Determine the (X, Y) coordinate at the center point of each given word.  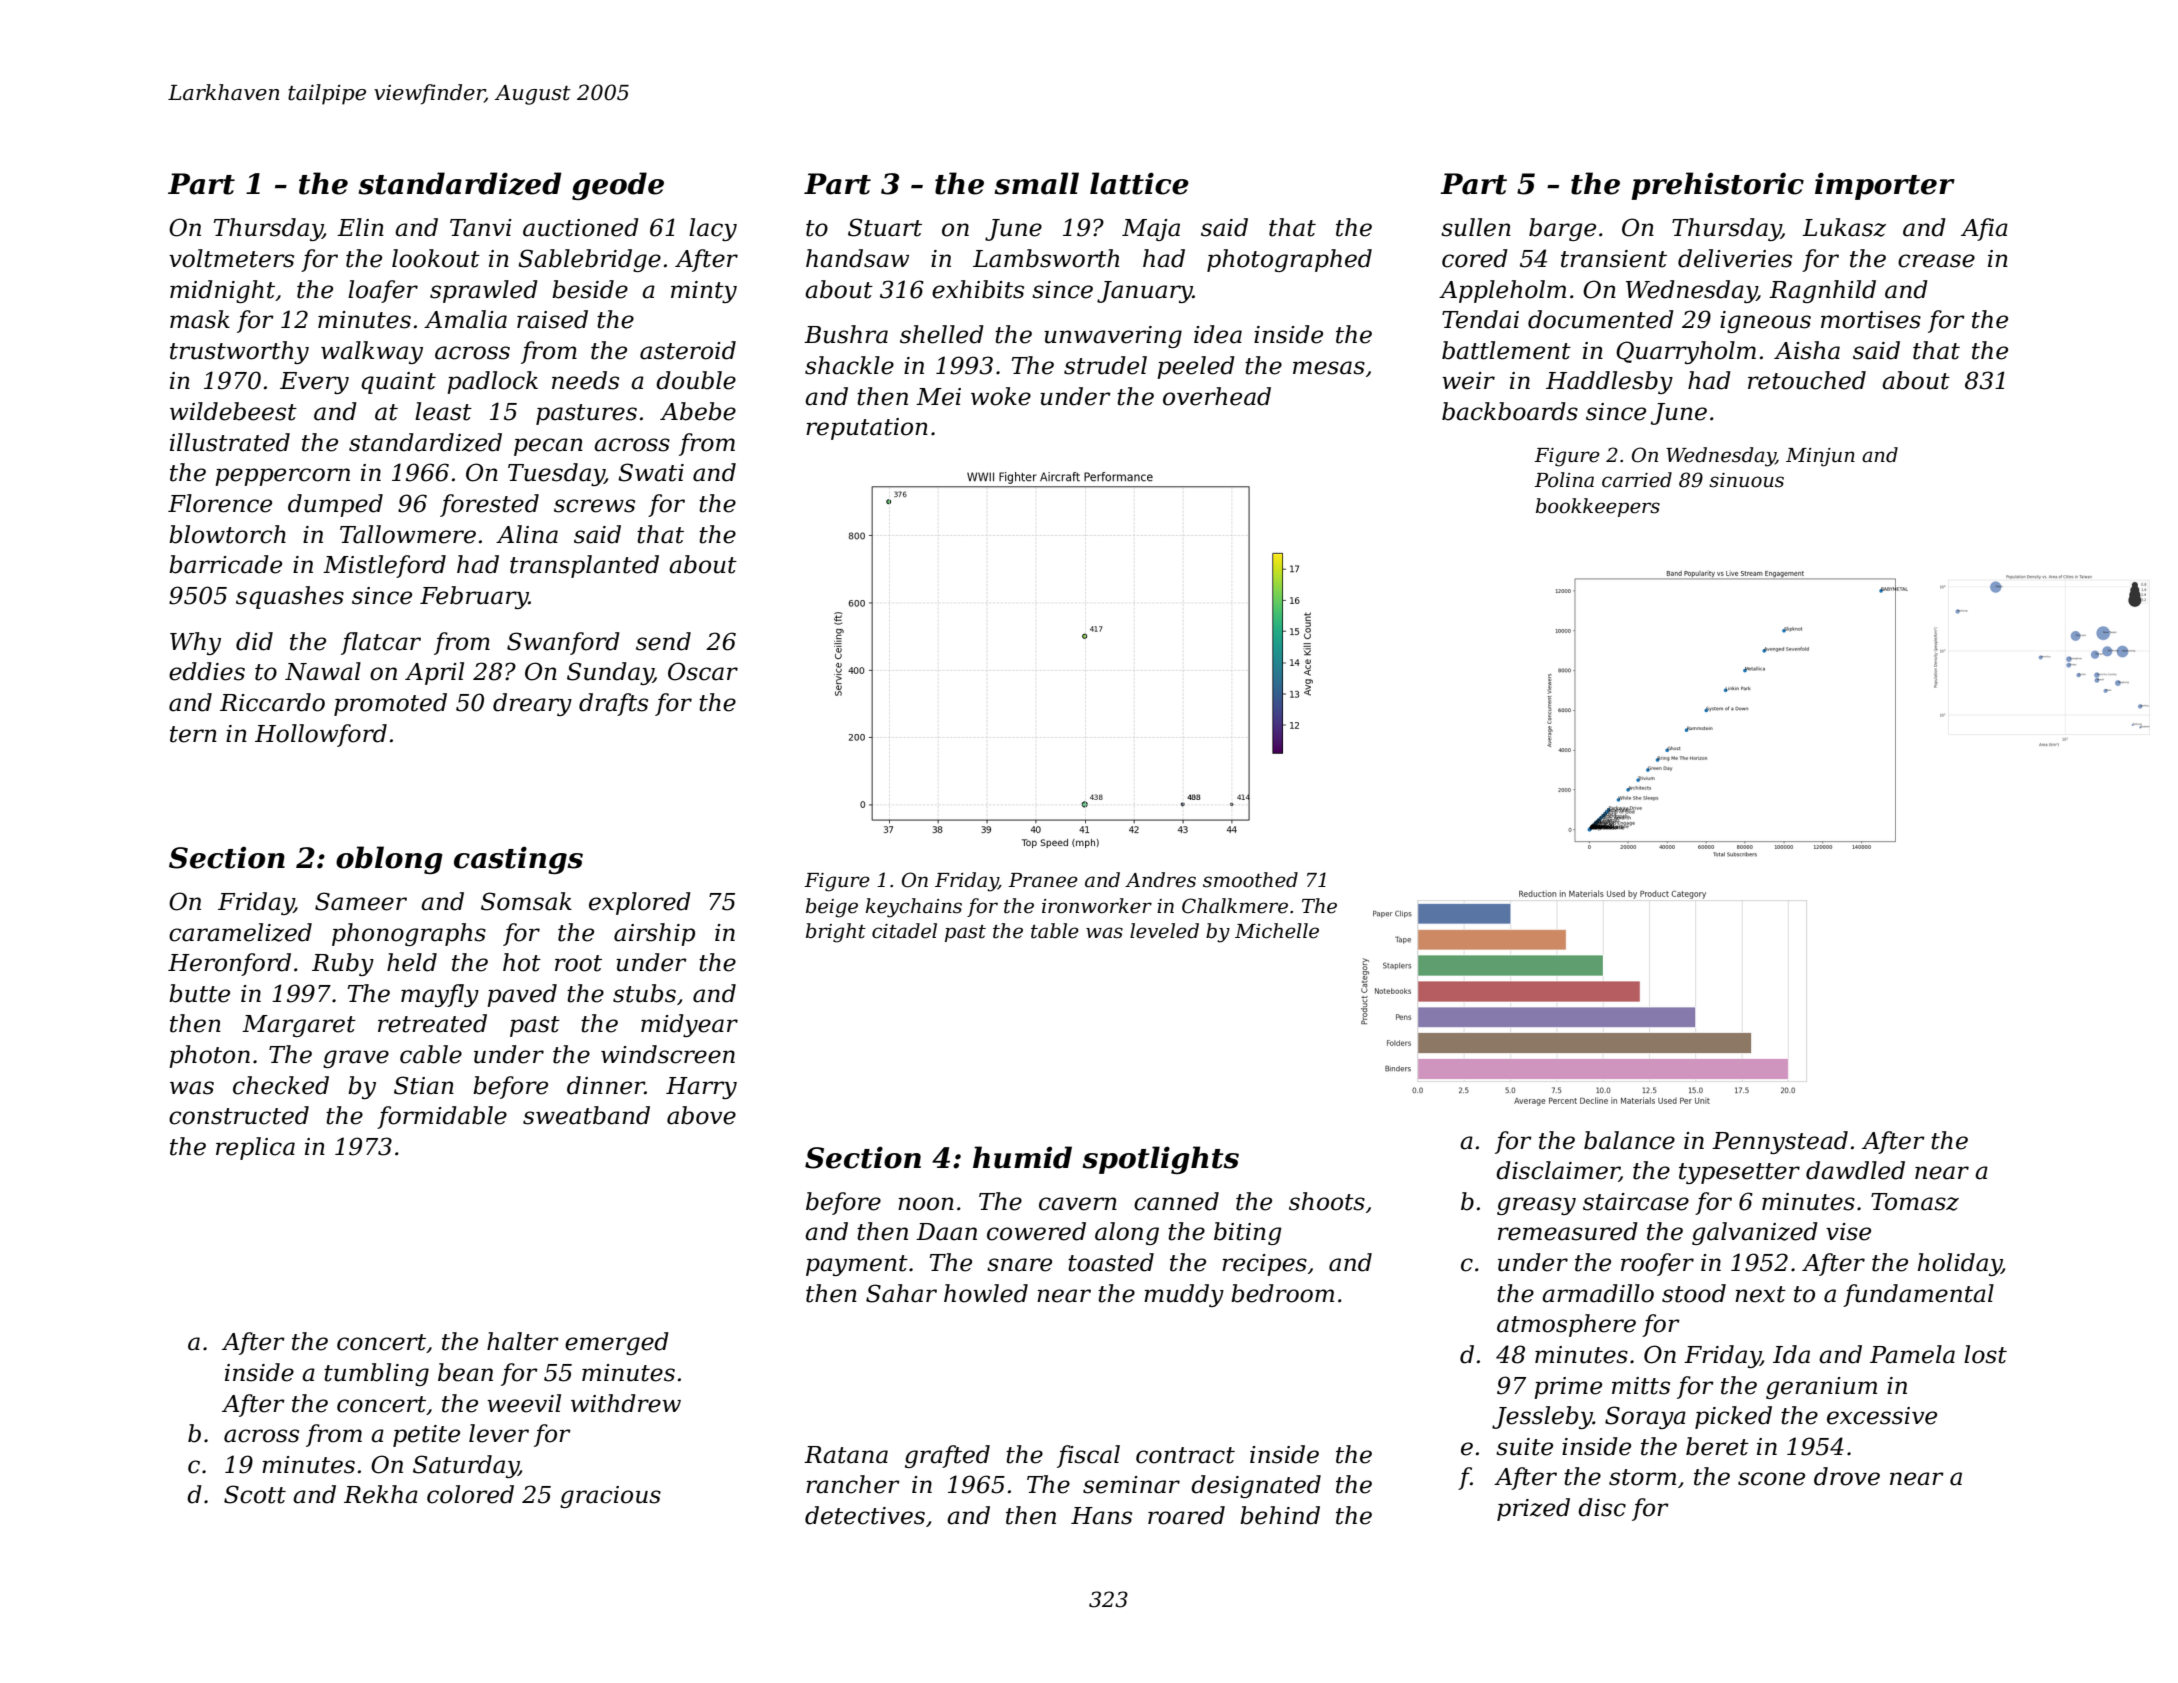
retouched (1807, 380)
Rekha (381, 1494)
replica (255, 1148)
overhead (1217, 396)
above (701, 1115)
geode (618, 186)
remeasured (1568, 1231)
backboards (1510, 411)
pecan (548, 447)
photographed (1289, 260)
